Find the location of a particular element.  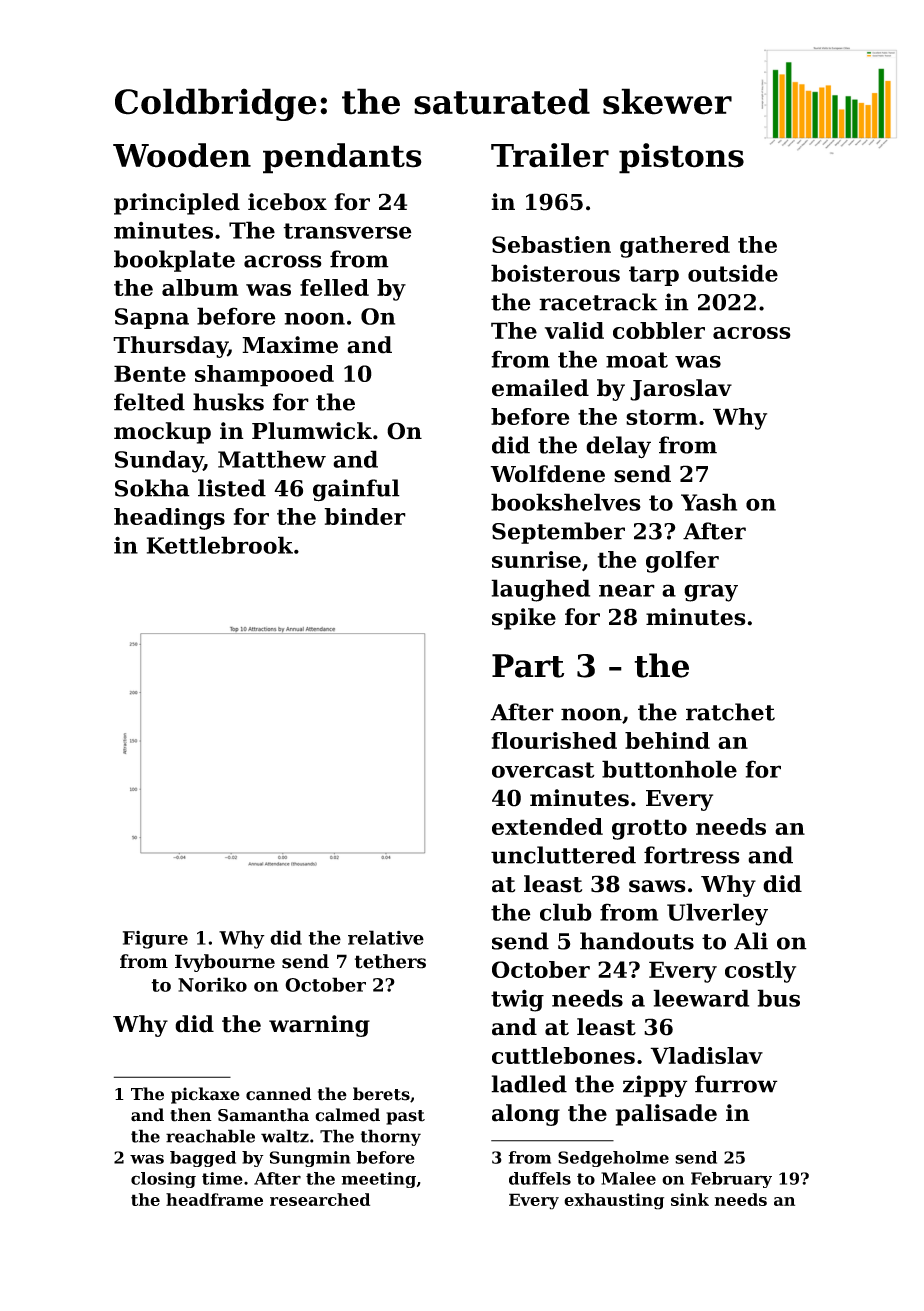

ratchet is located at coordinates (730, 712).
